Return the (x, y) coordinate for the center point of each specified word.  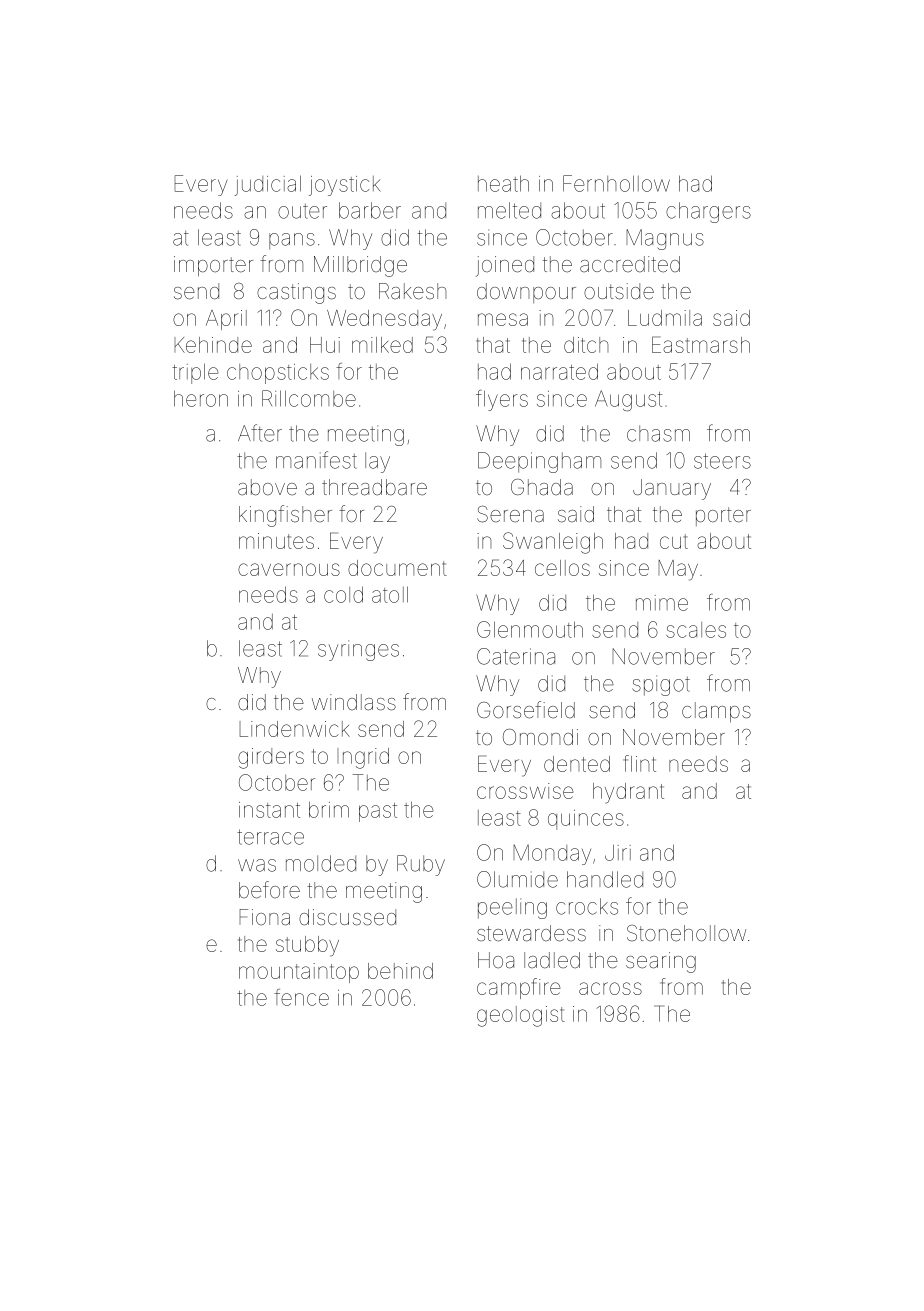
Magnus (665, 239)
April (226, 320)
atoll (390, 594)
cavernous (289, 569)
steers (722, 461)
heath (503, 183)
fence (301, 997)
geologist (521, 1016)
